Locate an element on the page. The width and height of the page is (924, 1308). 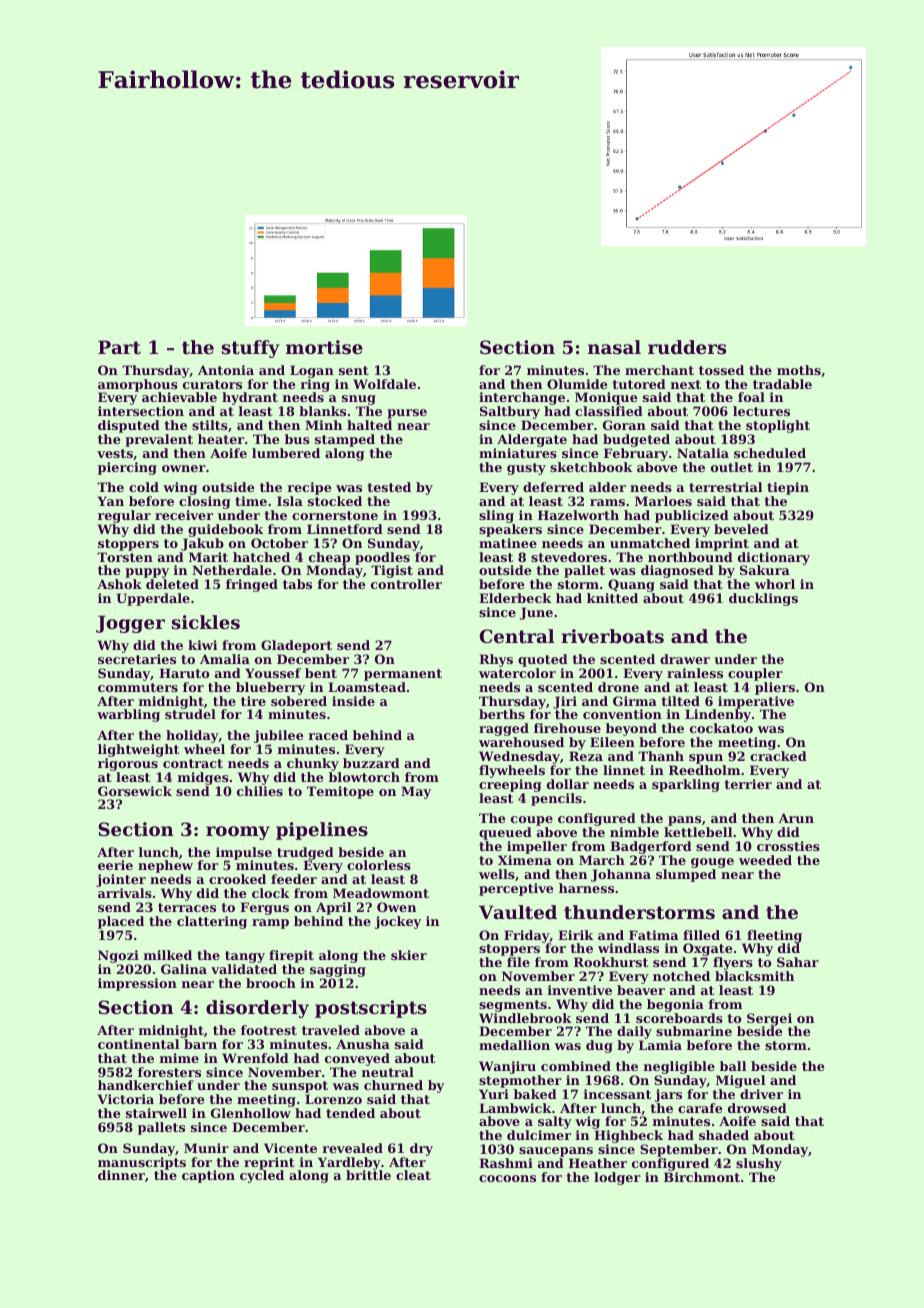
warbling is located at coordinates (128, 715).
